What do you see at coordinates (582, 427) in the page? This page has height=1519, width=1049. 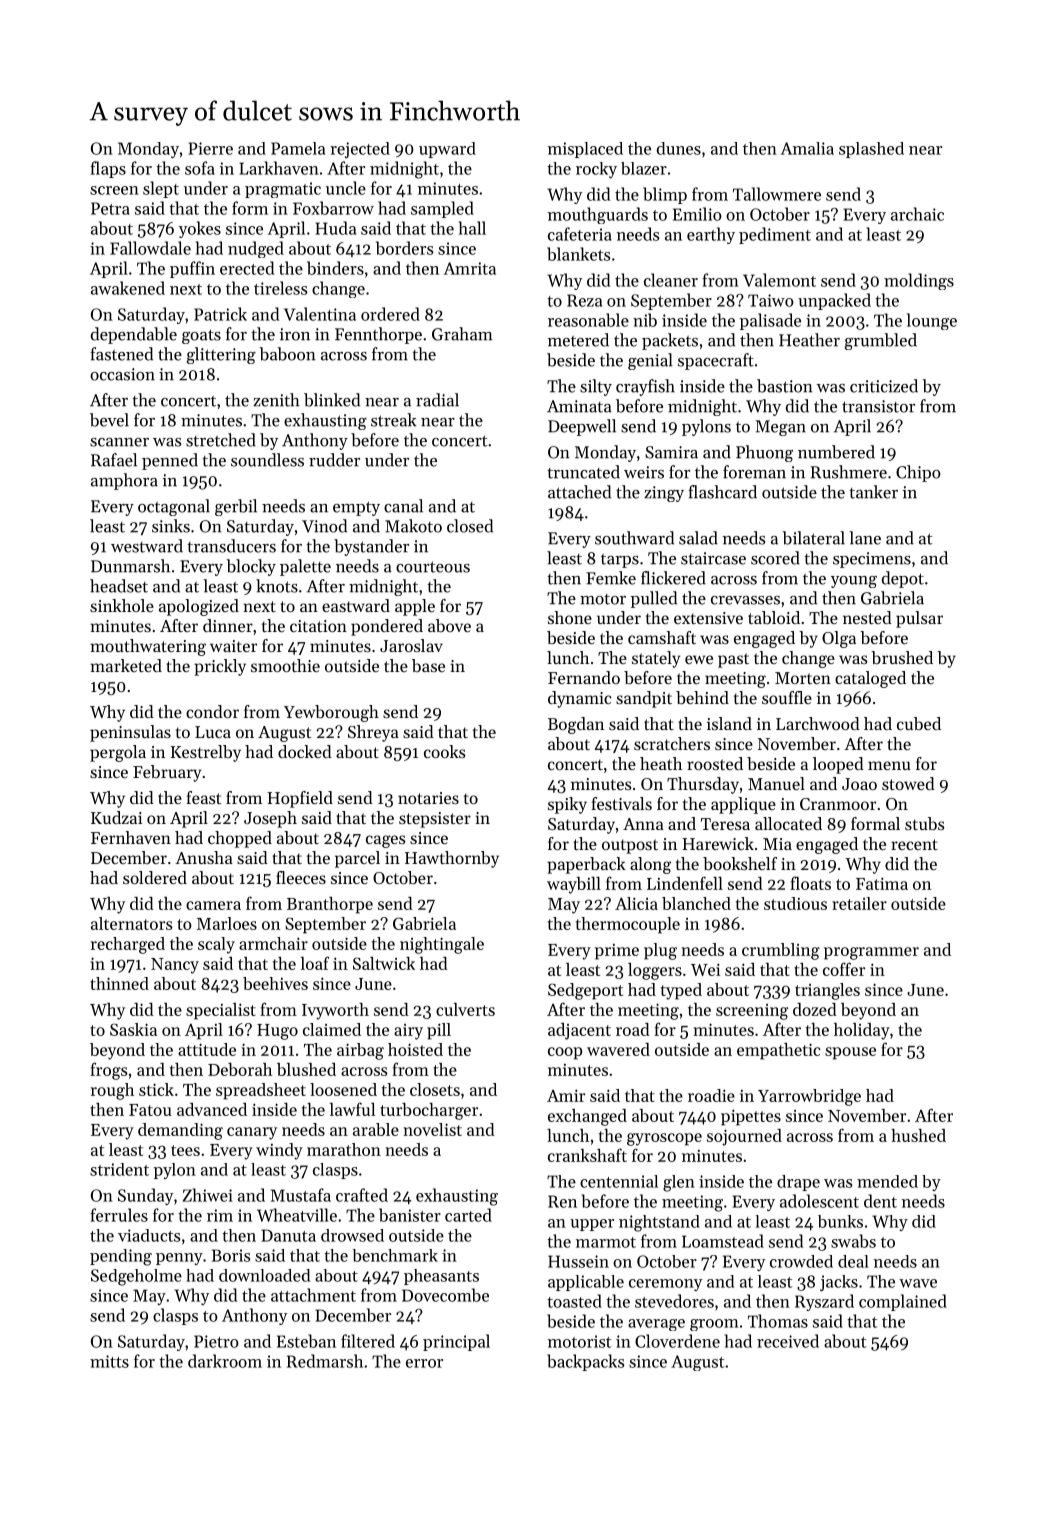 I see `Deepwell` at bounding box center [582, 427].
